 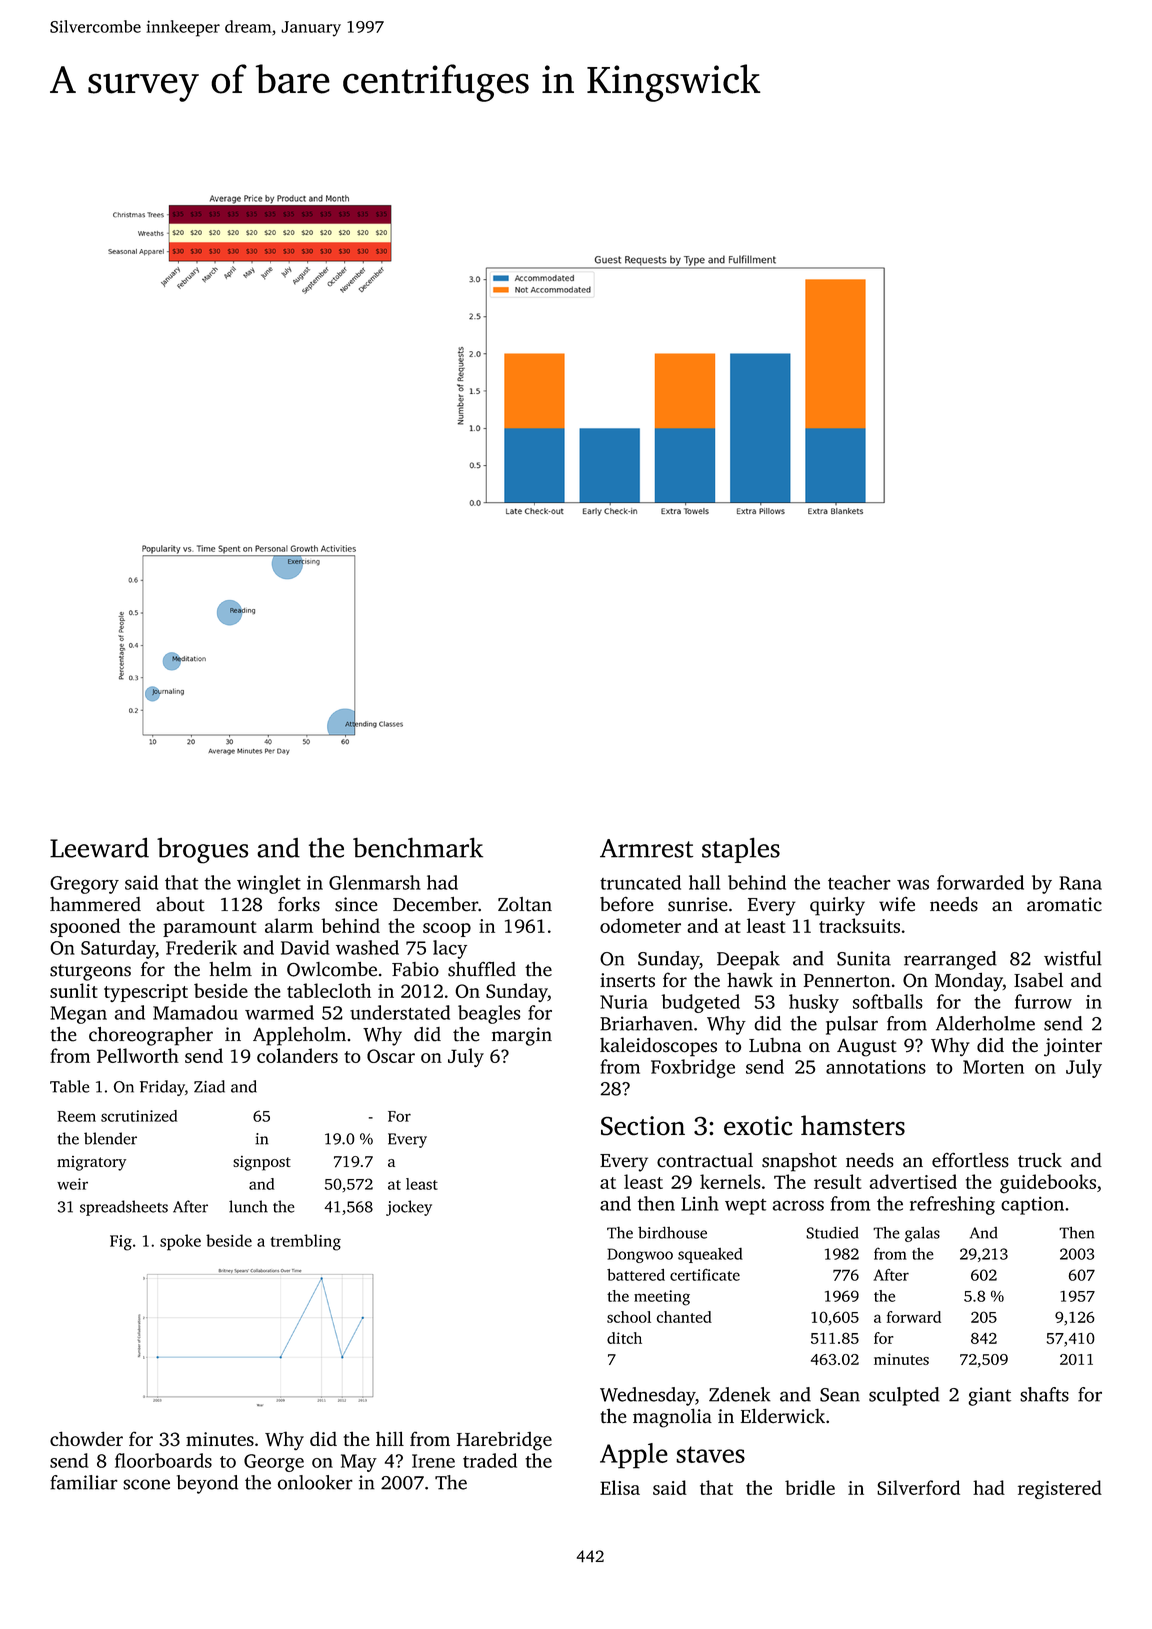 What do you see at coordinates (646, 848) in the screenshot?
I see `Armrest` at bounding box center [646, 848].
